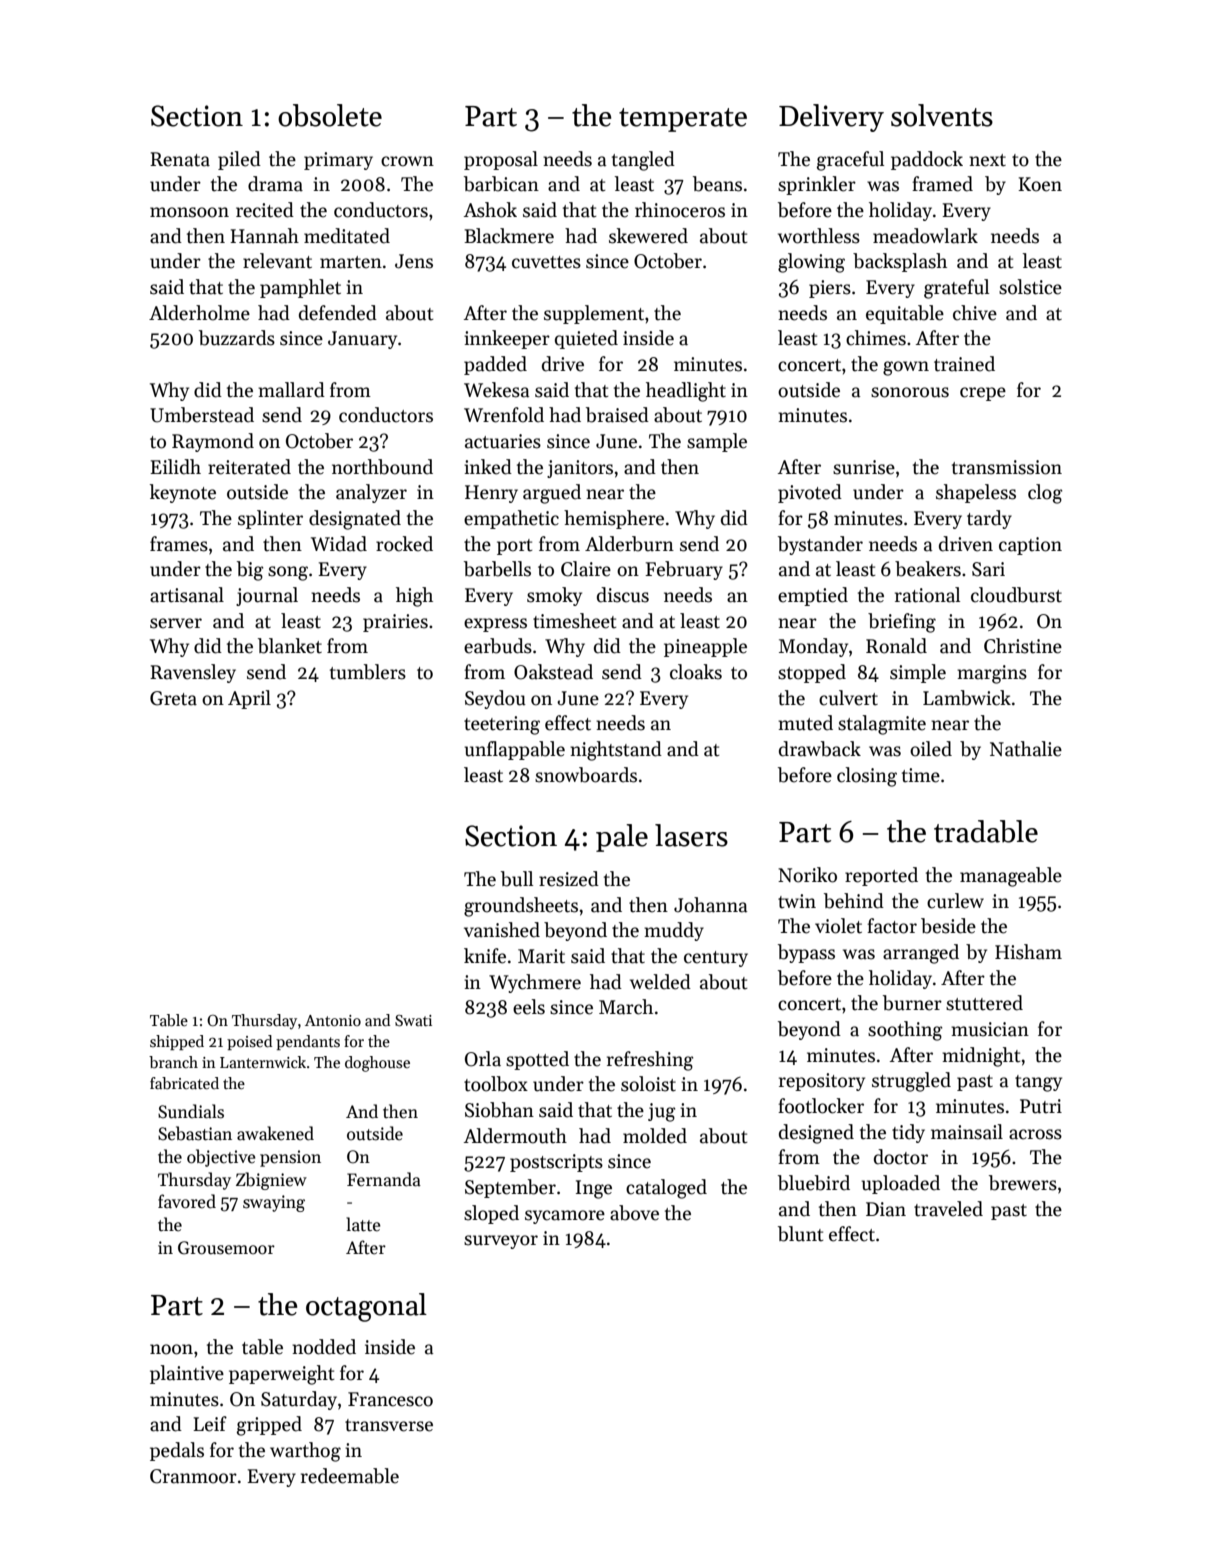 This screenshot has width=1212, height=1568. What do you see at coordinates (882, 725) in the screenshot?
I see `stalagmite` at bounding box center [882, 725].
